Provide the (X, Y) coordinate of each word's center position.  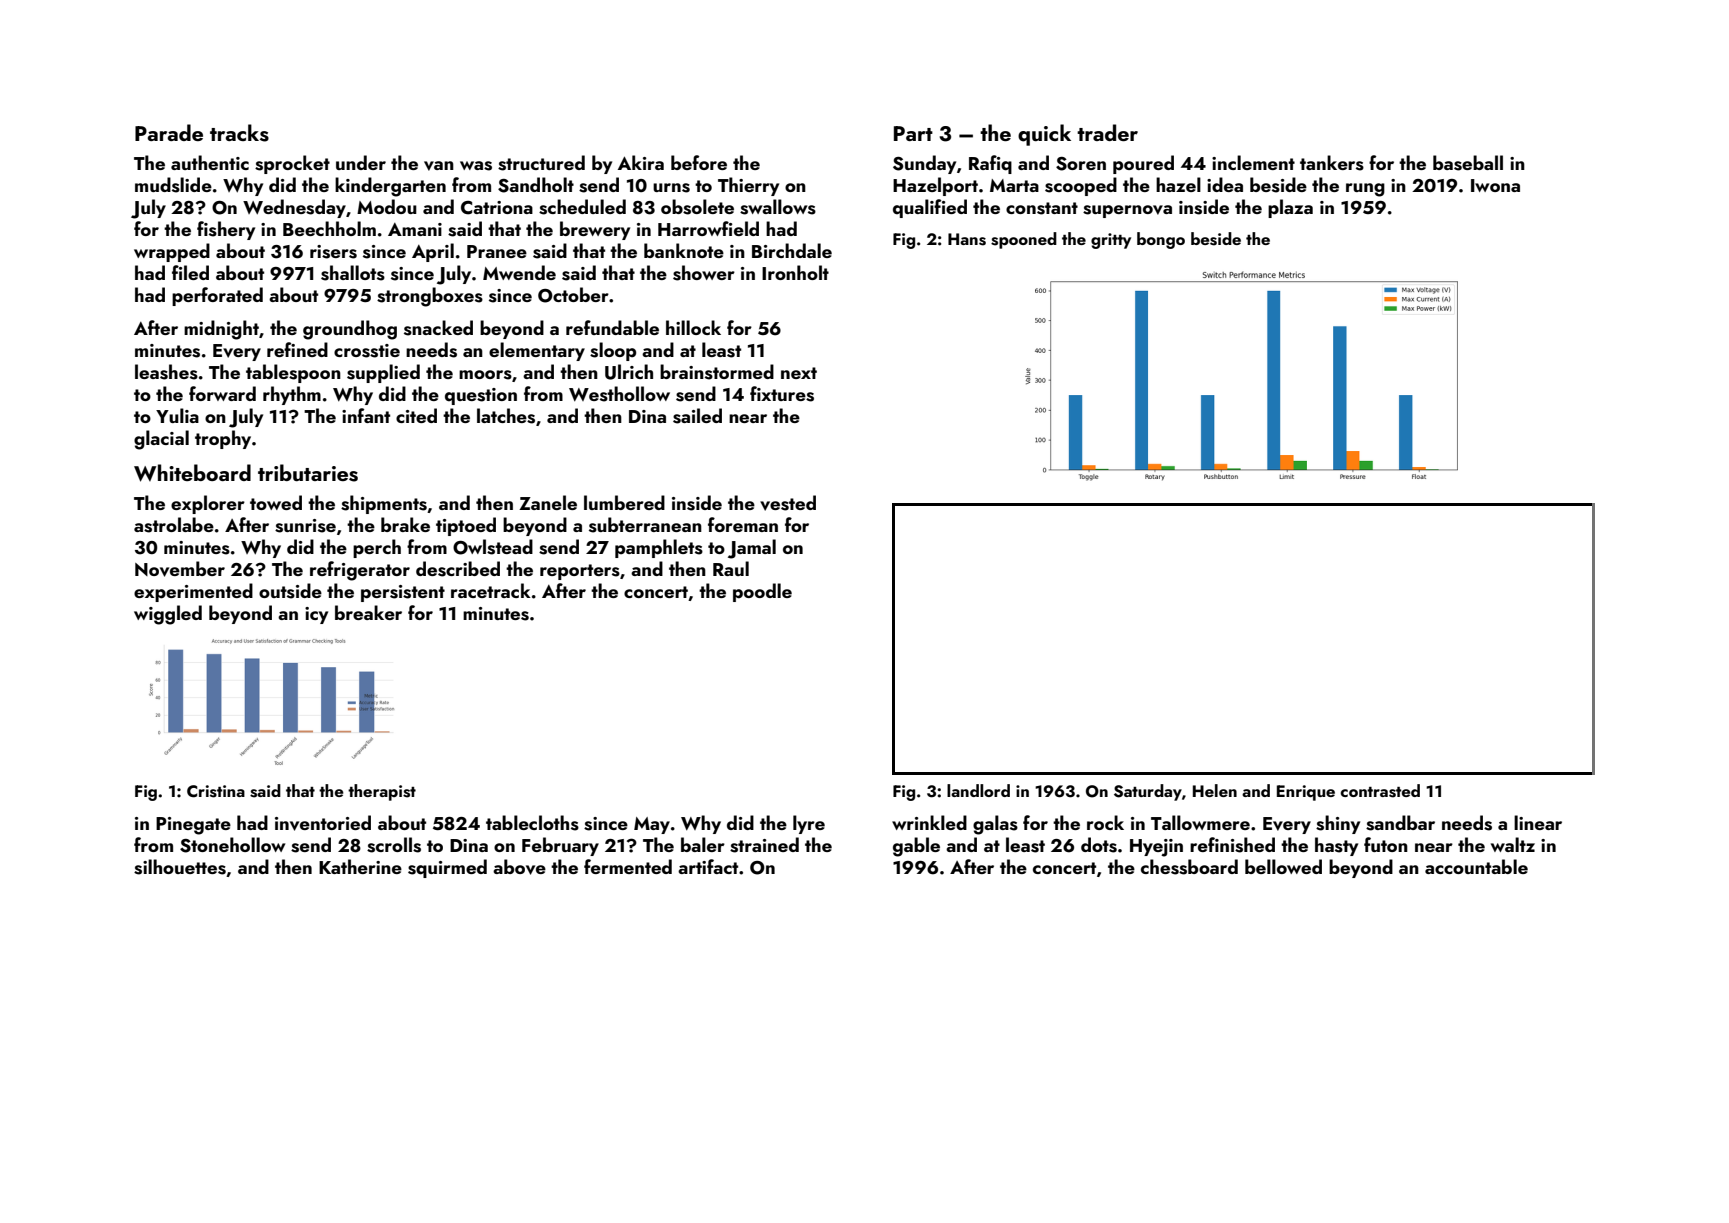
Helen (1215, 790)
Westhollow (619, 394)
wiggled (168, 615)
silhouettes (180, 867)
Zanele (548, 502)
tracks (239, 133)
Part (913, 133)
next (799, 373)
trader (1107, 132)
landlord (978, 790)
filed (190, 272)
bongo (1161, 240)
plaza (1290, 208)
